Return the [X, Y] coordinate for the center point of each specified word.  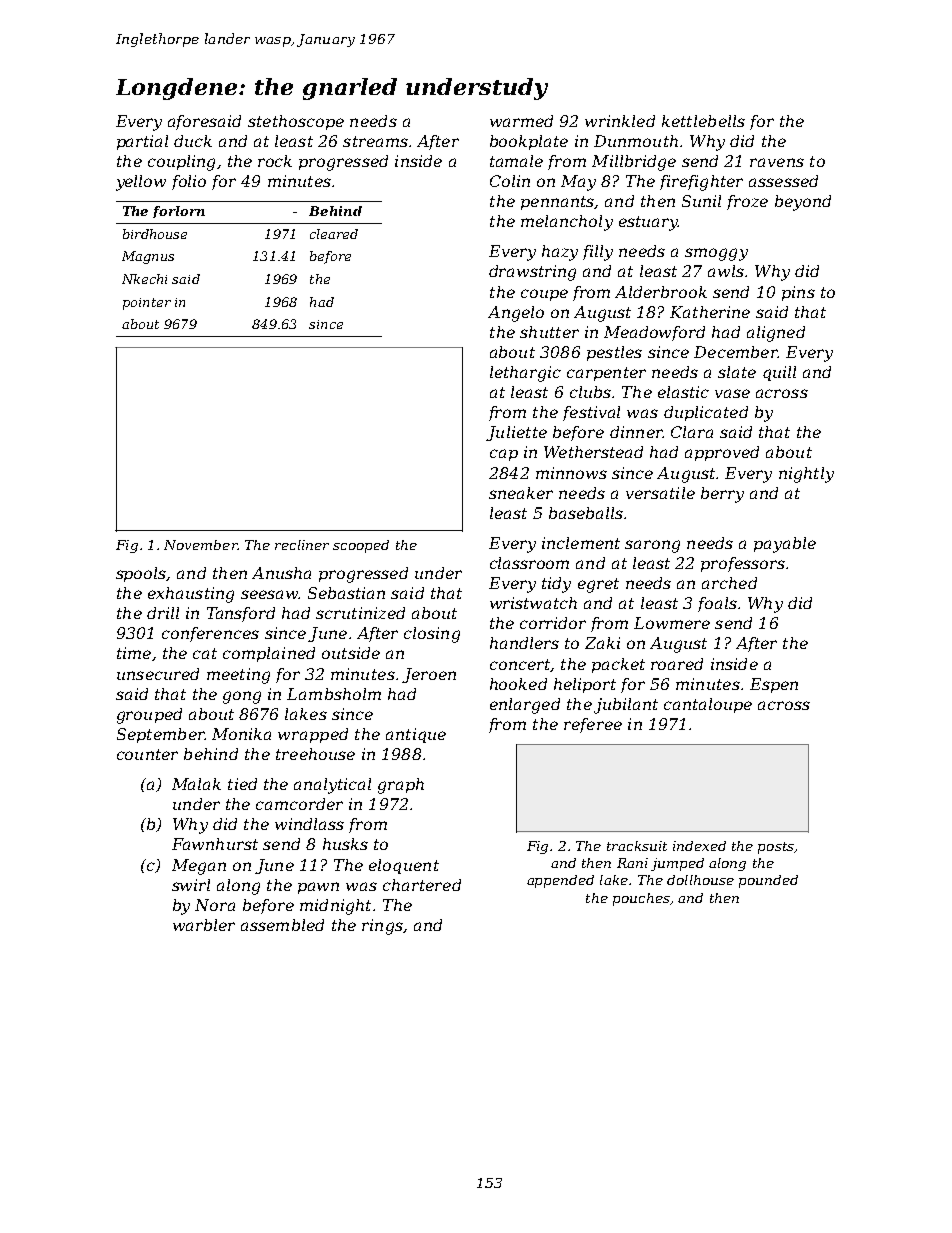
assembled [282, 925]
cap [504, 455]
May [578, 183]
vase [732, 393]
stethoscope [296, 122]
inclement [581, 543]
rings [382, 927]
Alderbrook [661, 292]
